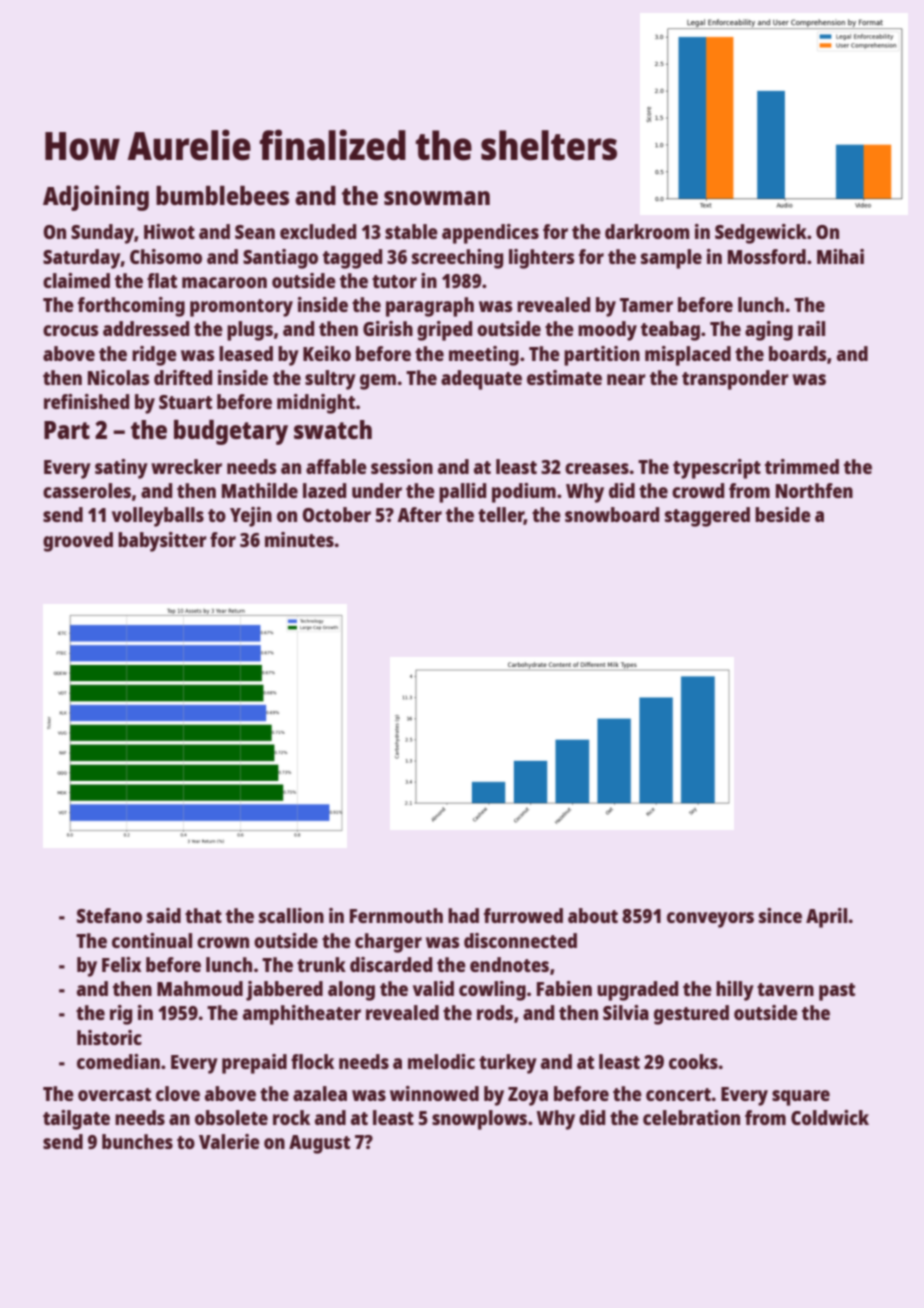 This screenshot has width=924, height=1308. What do you see at coordinates (96, 198) in the screenshot?
I see `Adjoining` at bounding box center [96, 198].
